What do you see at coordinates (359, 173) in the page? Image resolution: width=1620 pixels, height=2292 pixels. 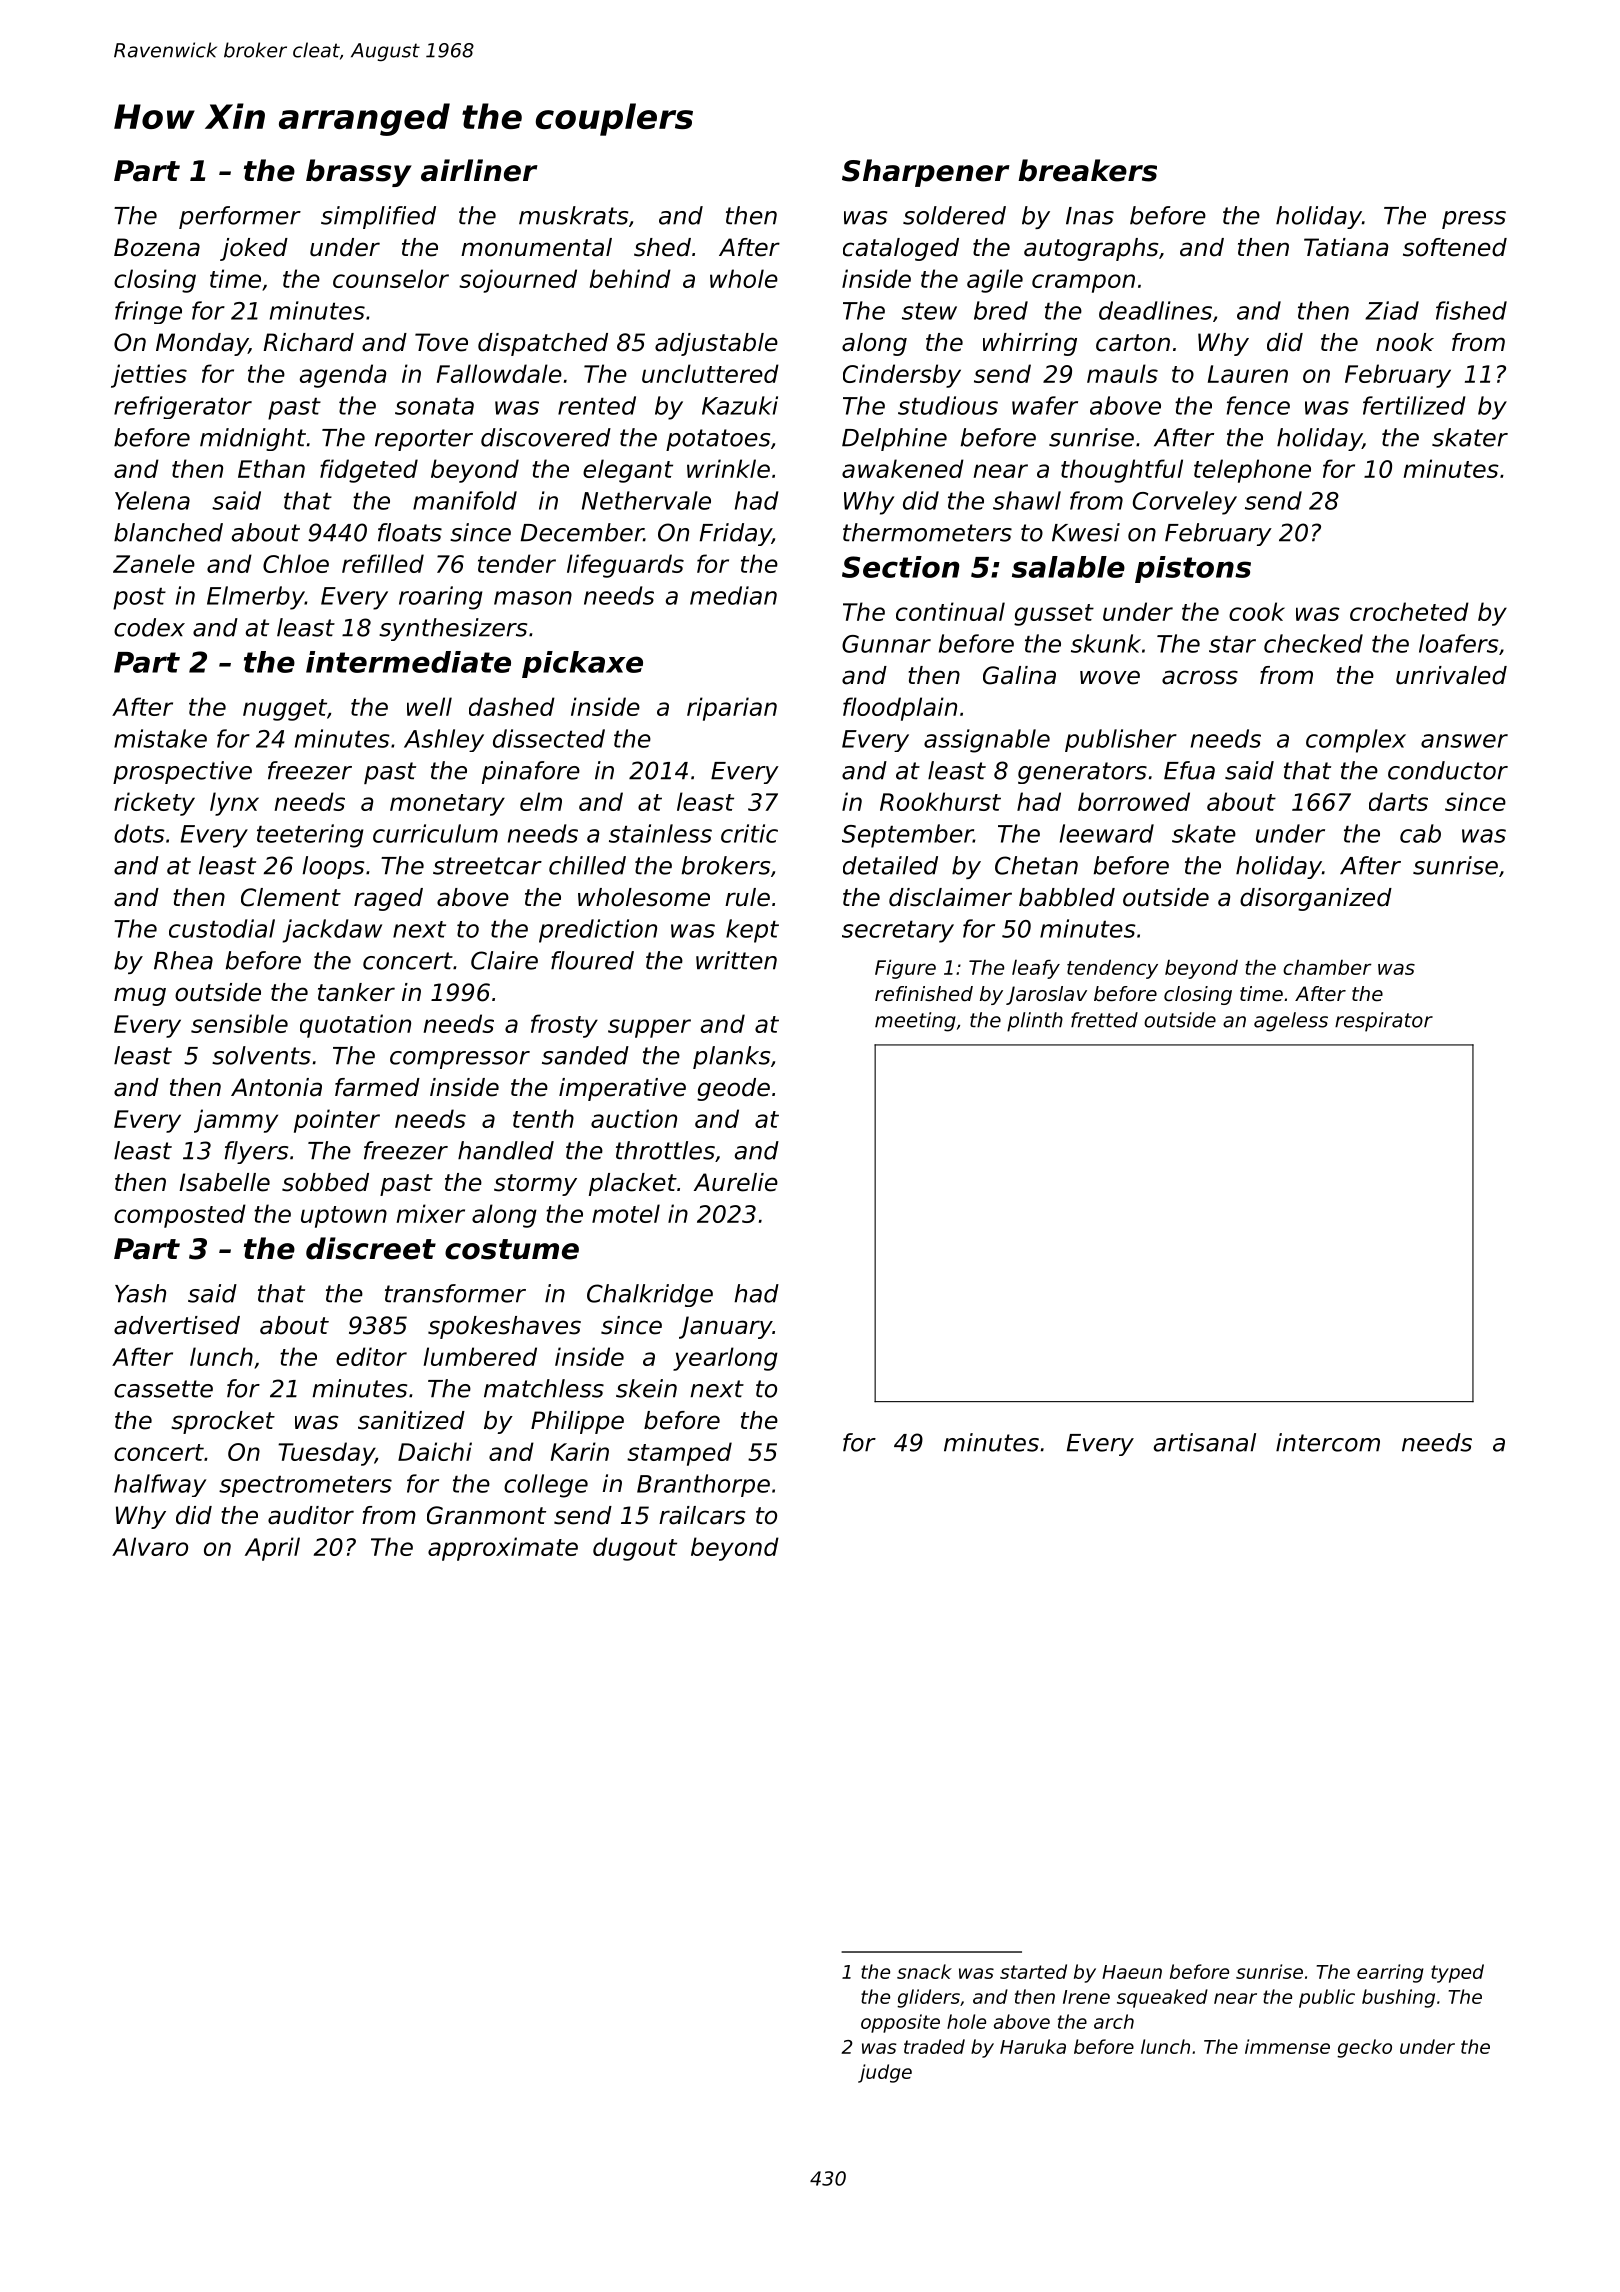 I see `brassy` at bounding box center [359, 173].
